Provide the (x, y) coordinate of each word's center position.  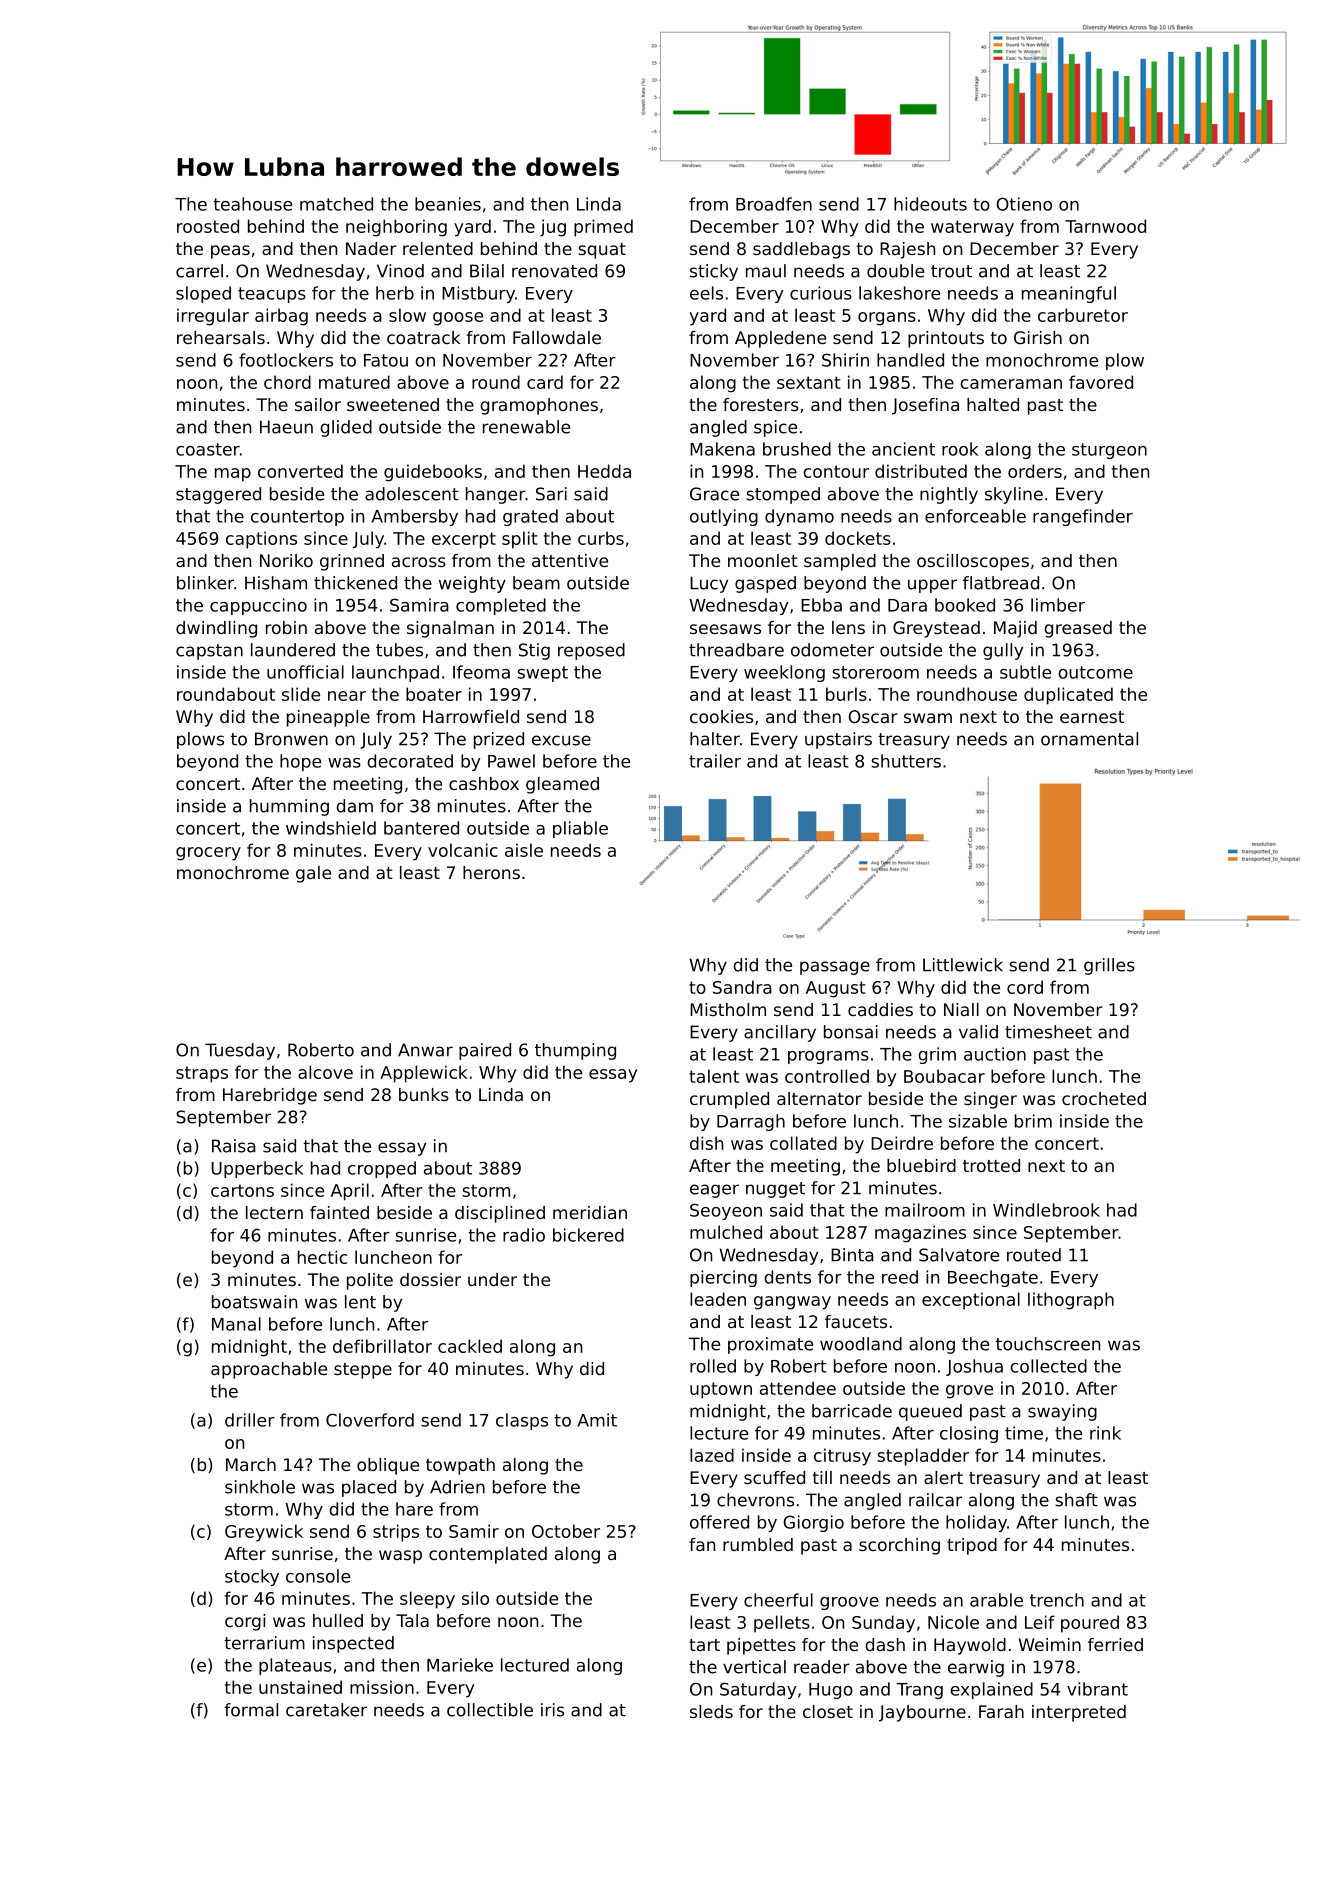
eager (714, 1191)
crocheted (1104, 1098)
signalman (450, 629)
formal (251, 1710)
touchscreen (1048, 1344)
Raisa (234, 1146)
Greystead (936, 629)
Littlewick (963, 965)
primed (603, 228)
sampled (840, 562)
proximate (770, 1345)
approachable (269, 1370)
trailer (715, 761)
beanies (448, 204)
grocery (208, 854)
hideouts (930, 204)
